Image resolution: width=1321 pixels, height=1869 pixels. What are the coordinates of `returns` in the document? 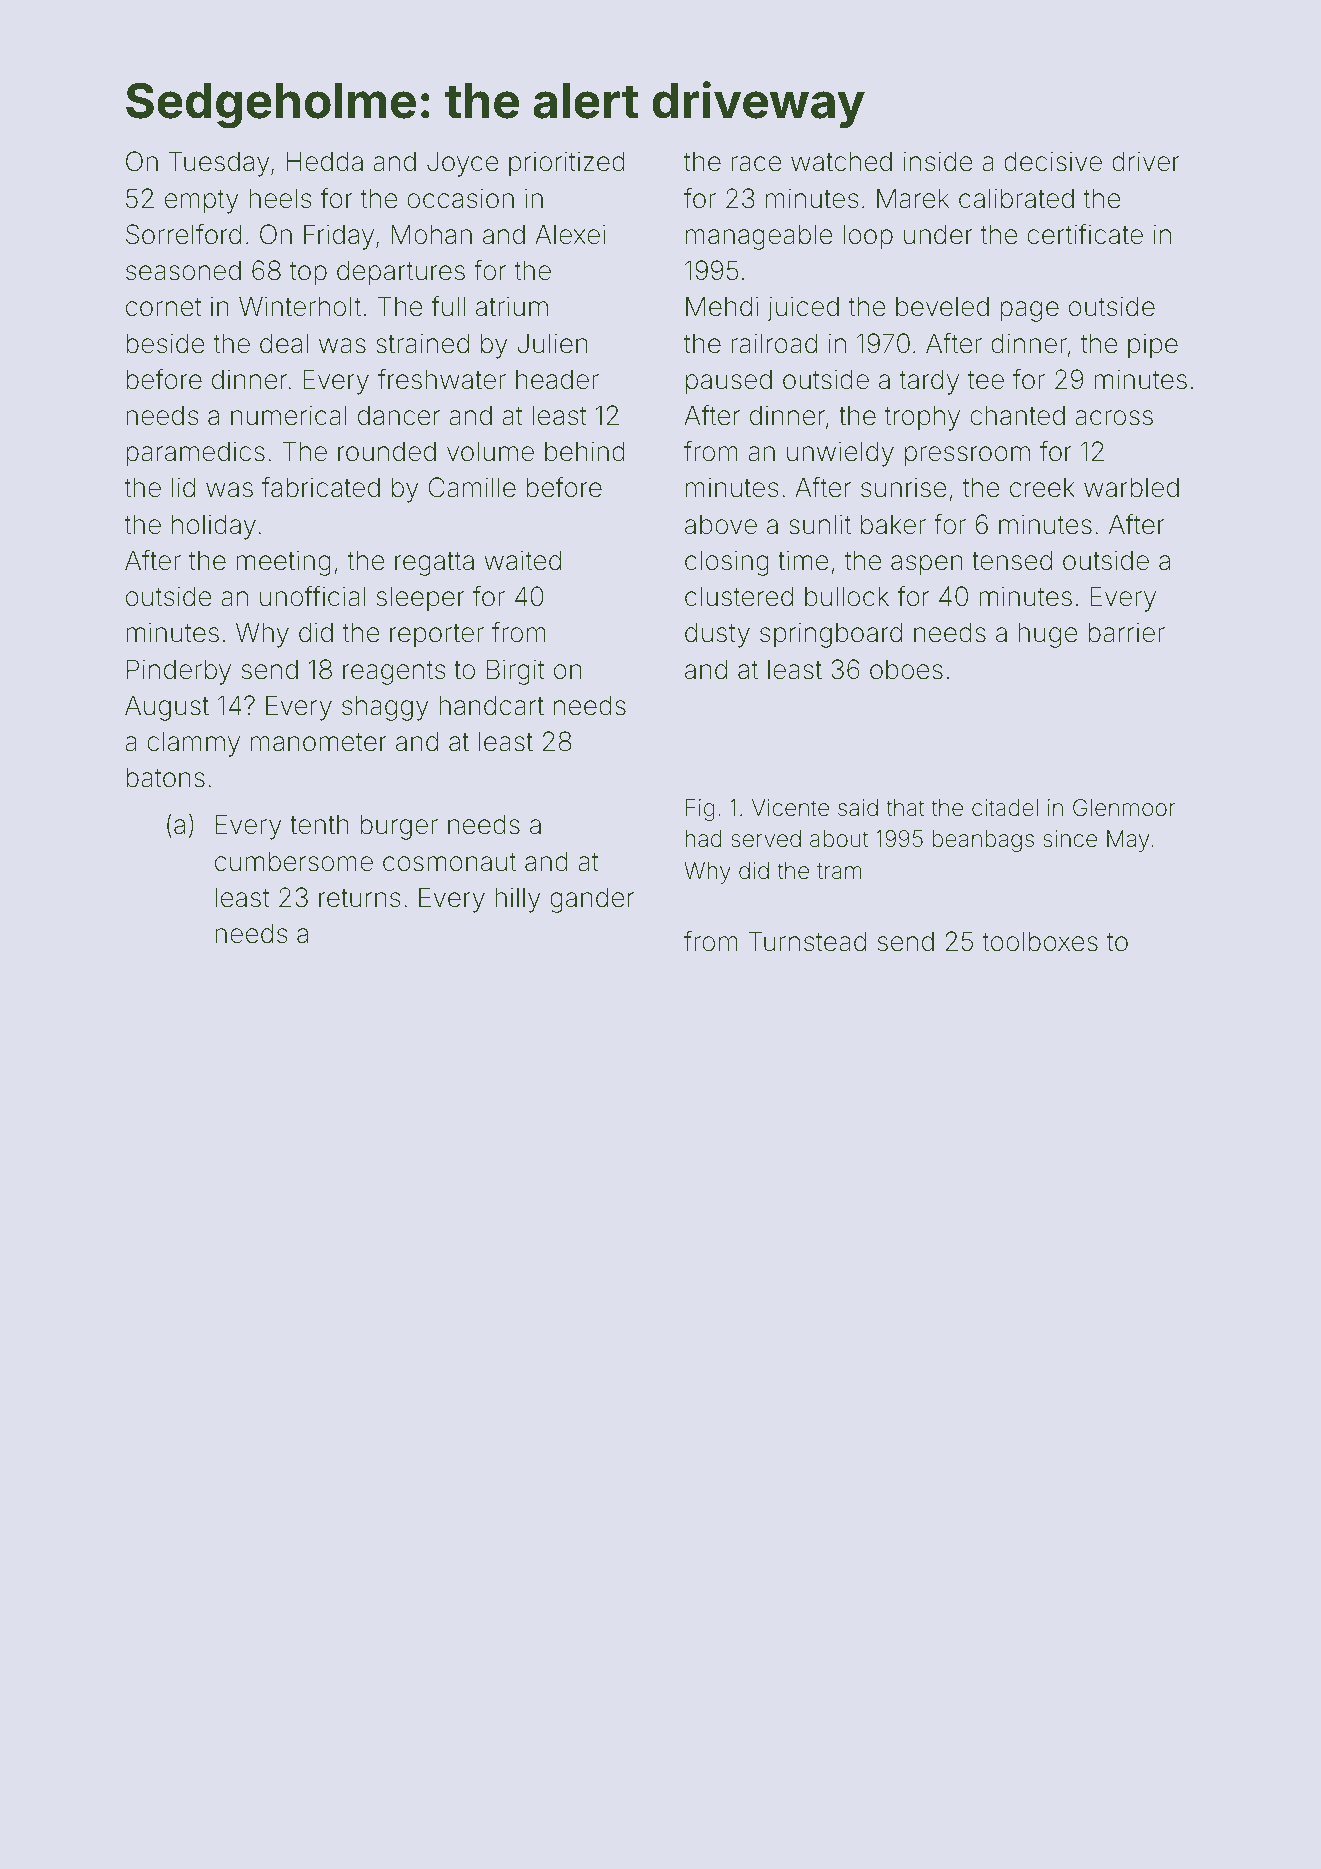 It's located at (359, 898).
